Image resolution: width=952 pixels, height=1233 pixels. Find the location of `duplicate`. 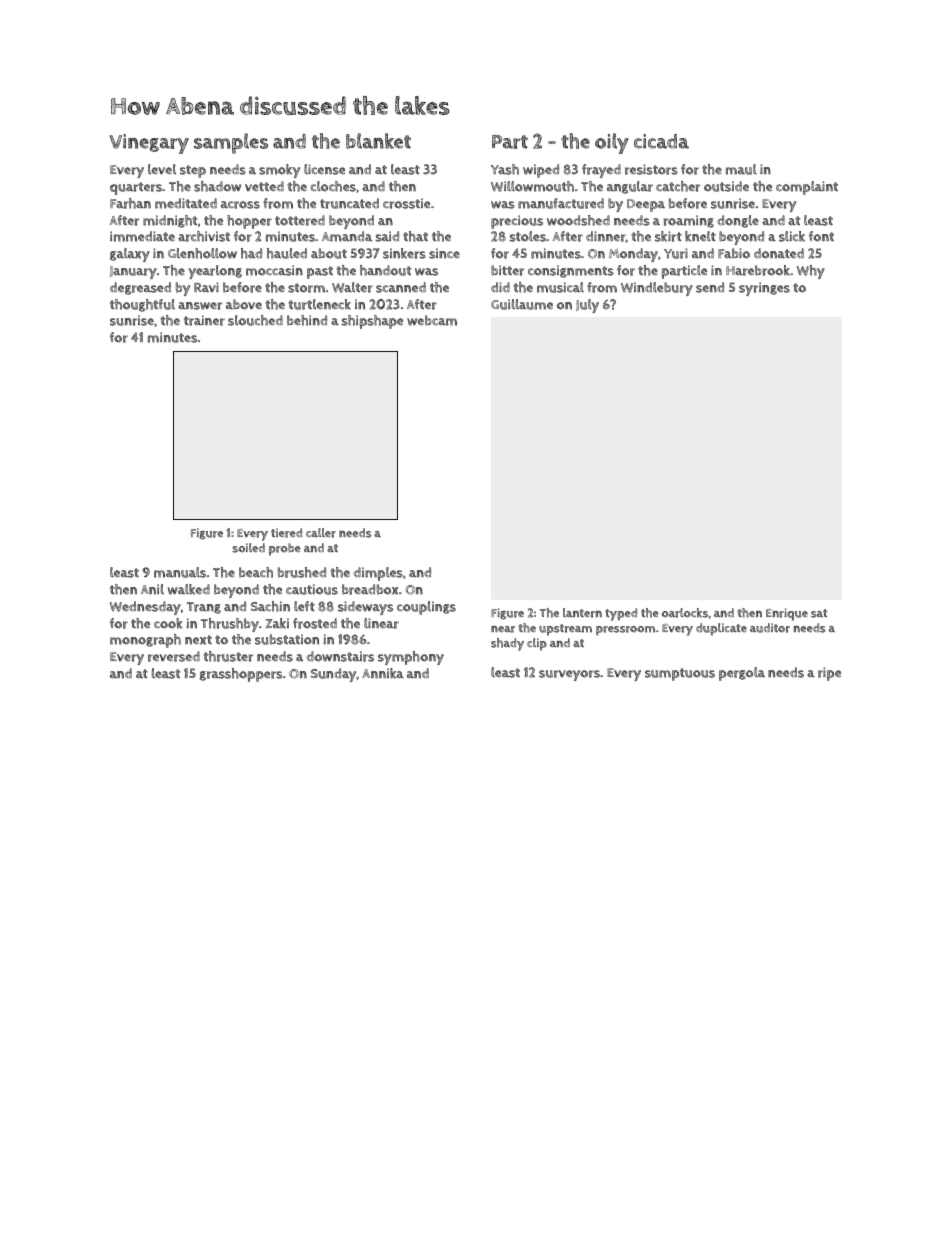

duplicate is located at coordinates (721, 629).
